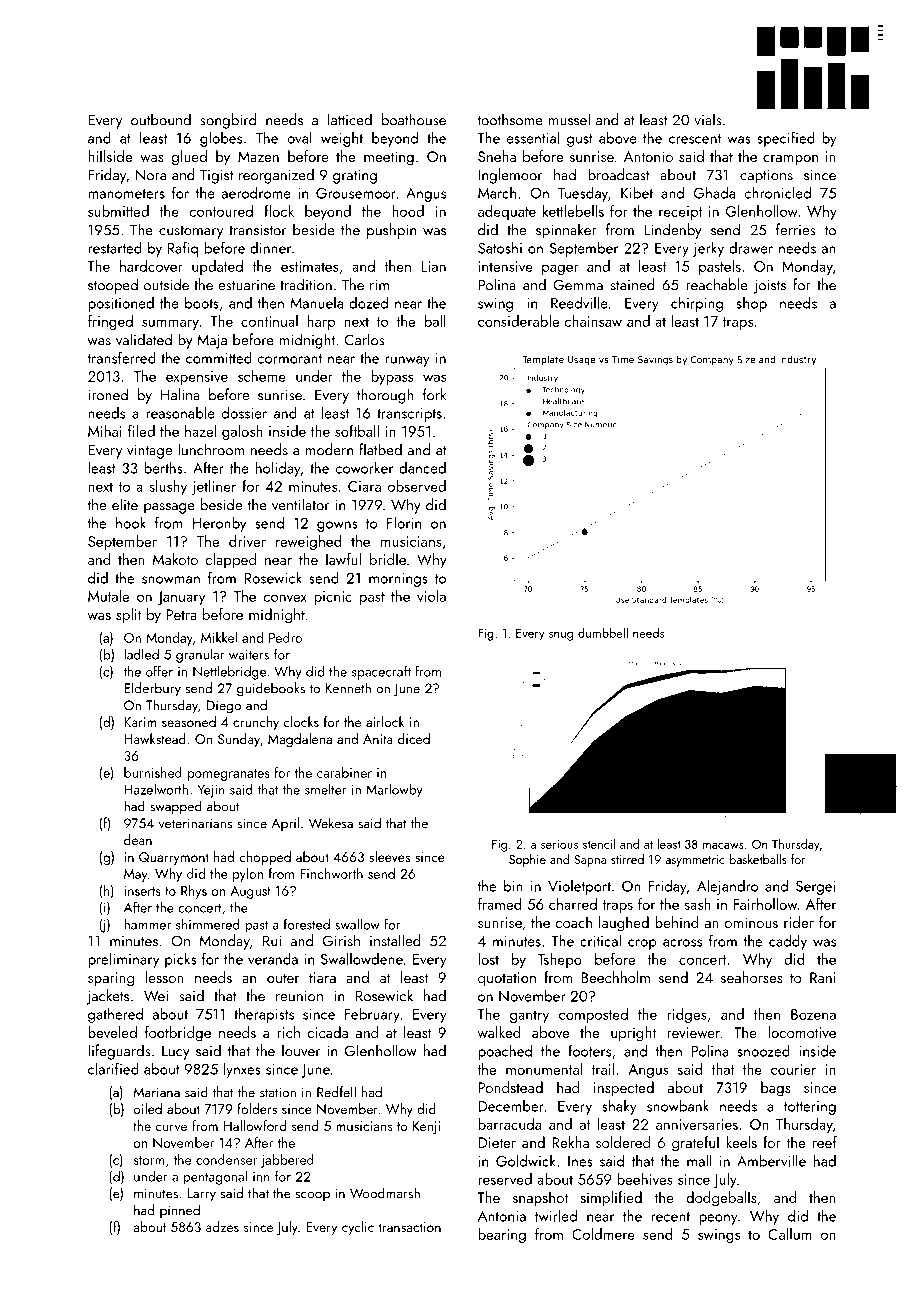  Describe the element at coordinates (507, 212) in the screenshot. I see `adequate` at that location.
